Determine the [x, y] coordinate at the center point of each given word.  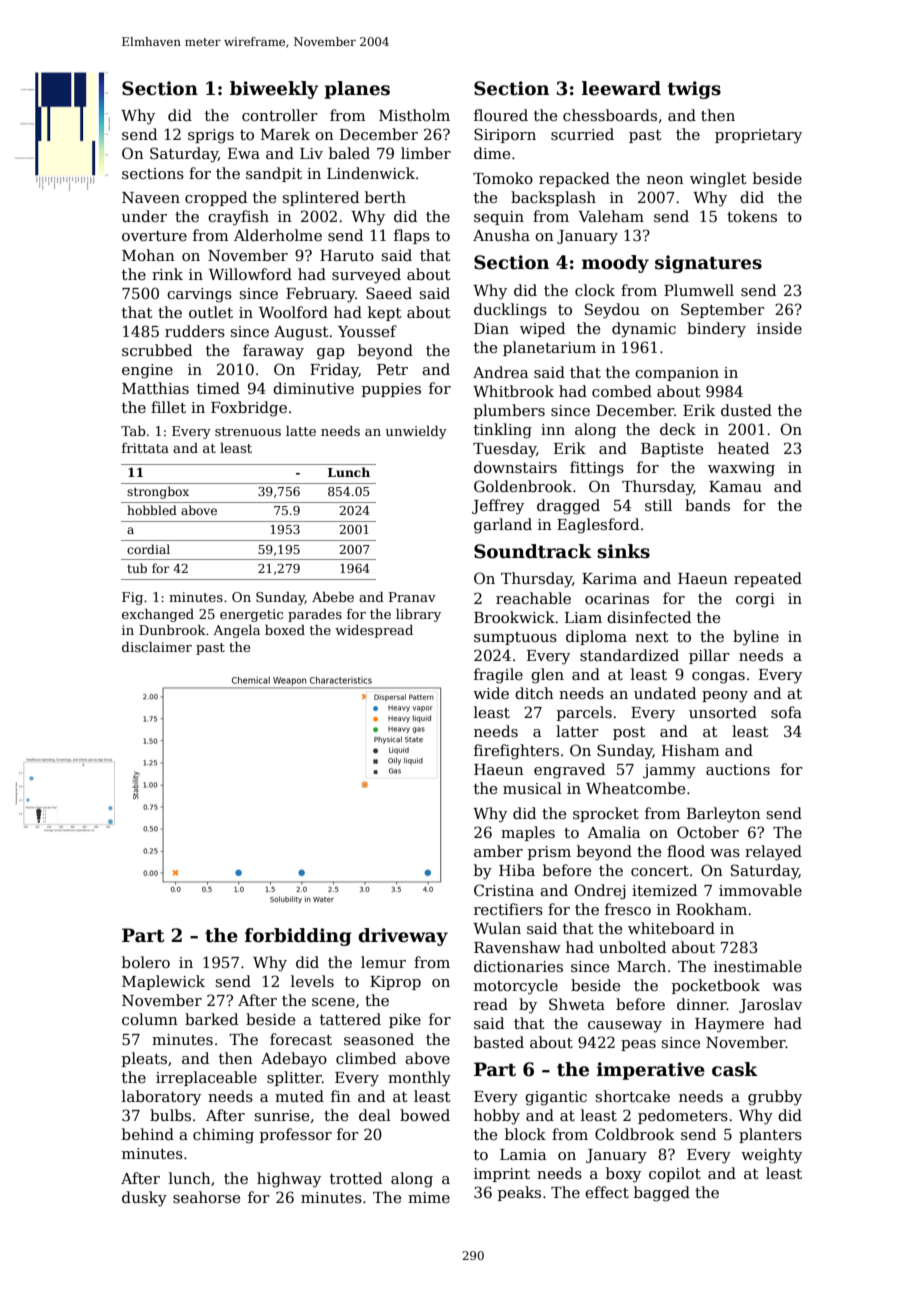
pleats [144, 1059]
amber [498, 851]
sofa [786, 712]
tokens [752, 216]
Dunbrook [172, 630]
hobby [497, 1117]
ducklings [510, 311]
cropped [216, 198]
